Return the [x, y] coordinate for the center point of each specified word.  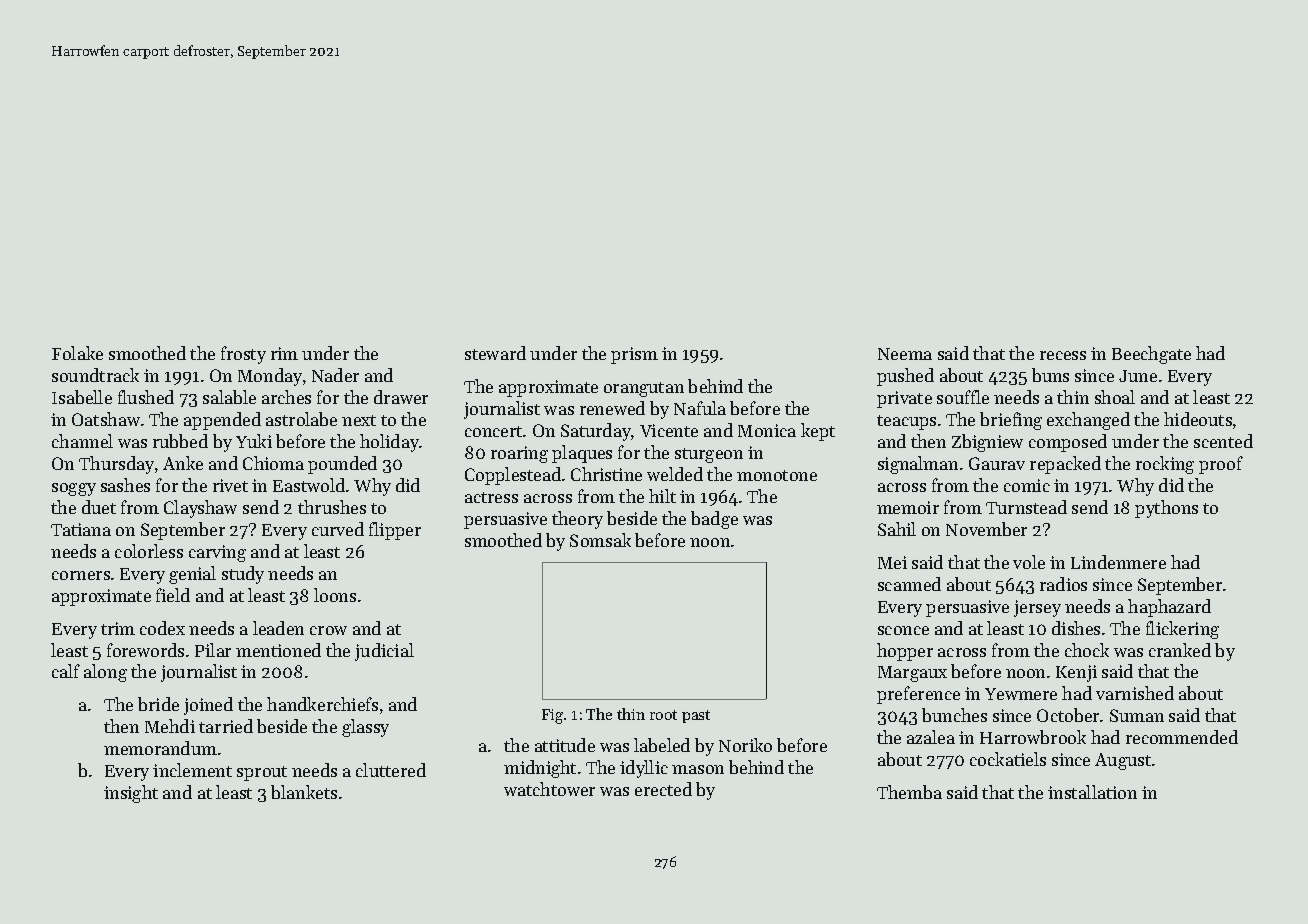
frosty [243, 355]
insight [131, 794]
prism [634, 355]
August [1123, 761]
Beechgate [1151, 355]
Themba [909, 792]
